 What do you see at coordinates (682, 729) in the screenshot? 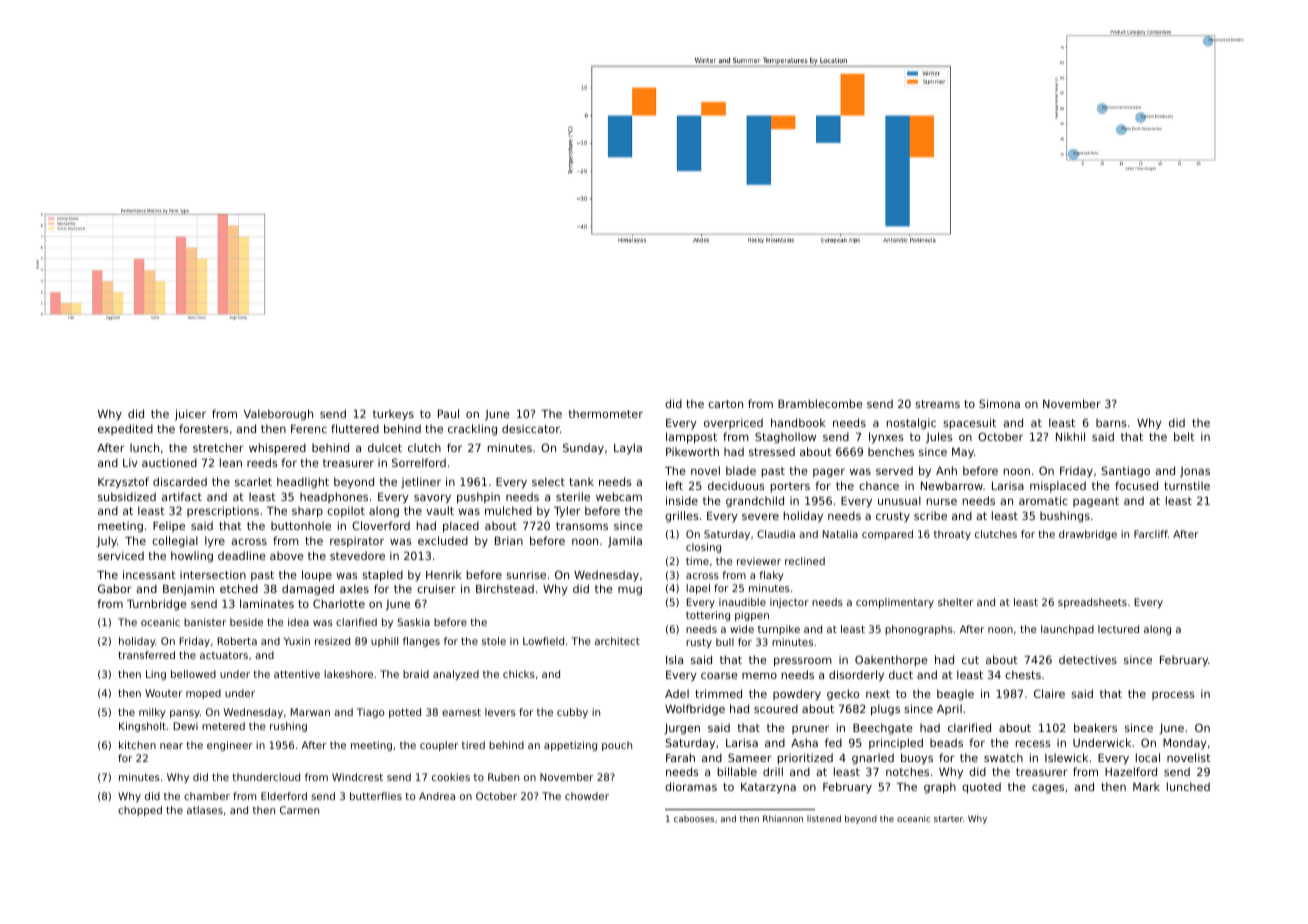
I see `Jurgen` at bounding box center [682, 729].
